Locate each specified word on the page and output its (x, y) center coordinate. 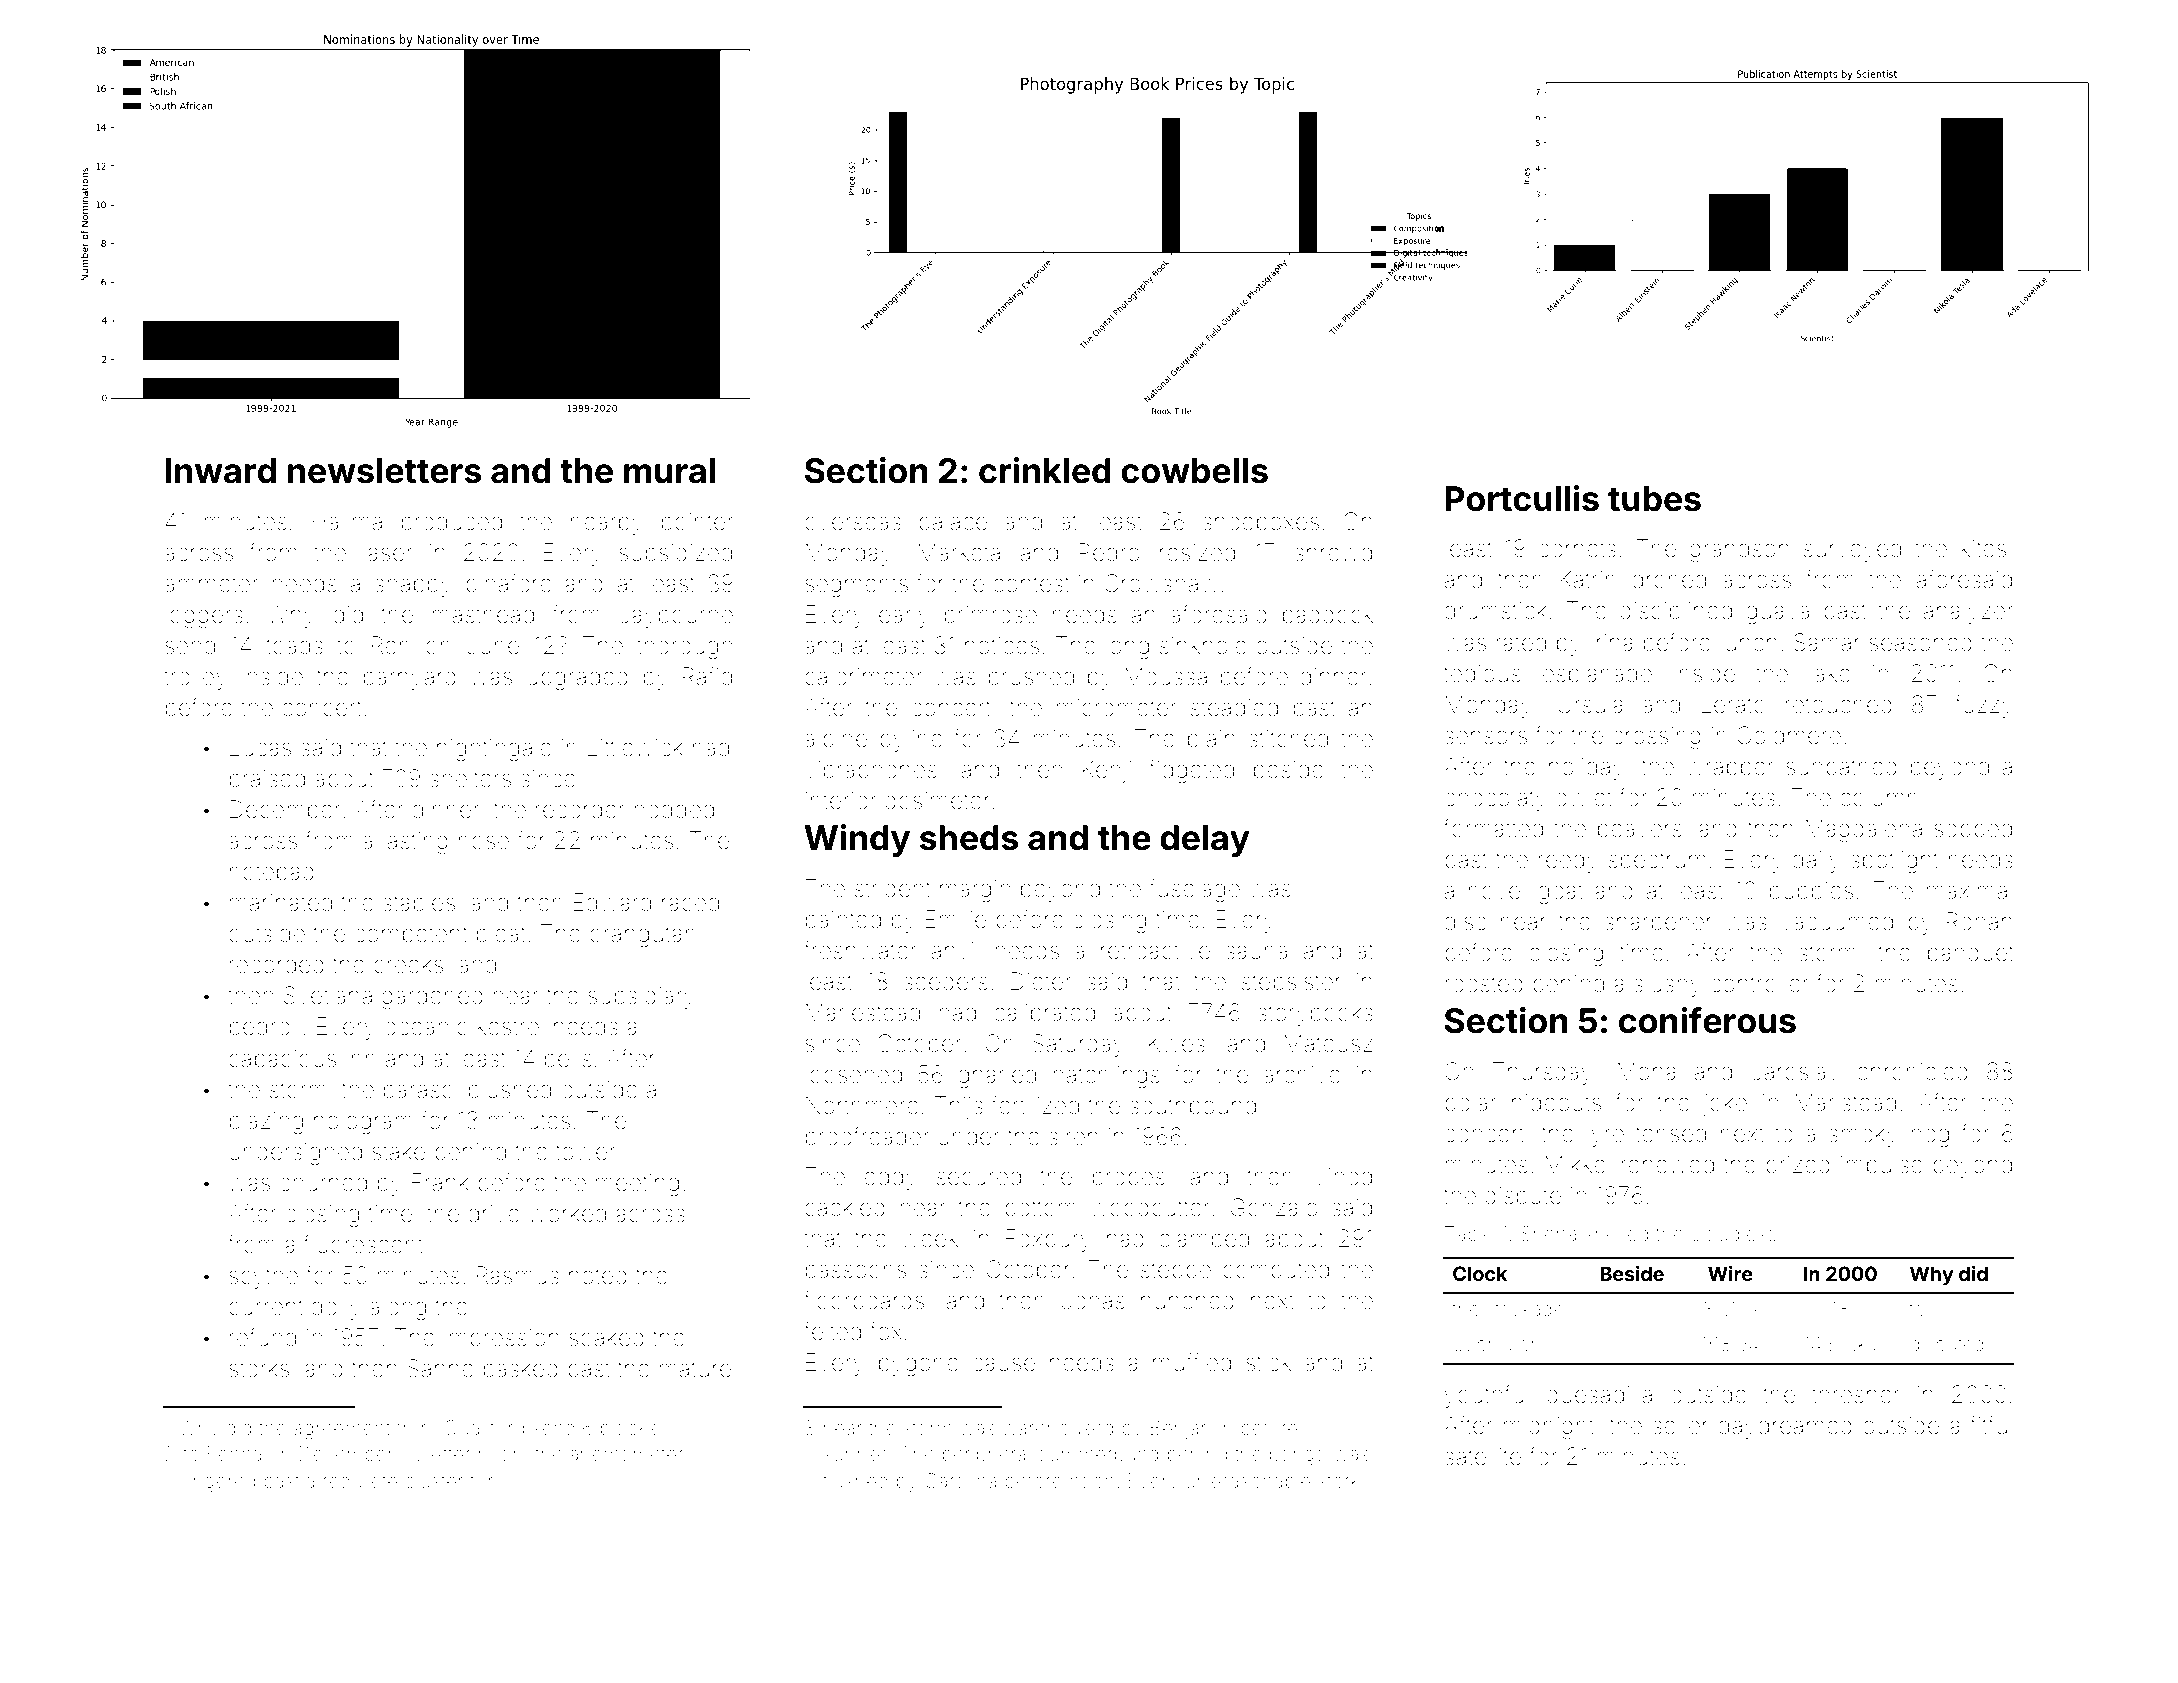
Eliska (1853, 1343)
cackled (845, 1207)
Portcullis (1522, 498)
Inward (221, 471)
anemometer (626, 1454)
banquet (1971, 954)
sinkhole (1203, 645)
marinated (281, 903)
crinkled (1045, 470)
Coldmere (1789, 735)
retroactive (1155, 951)
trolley (195, 678)
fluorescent (363, 1244)
